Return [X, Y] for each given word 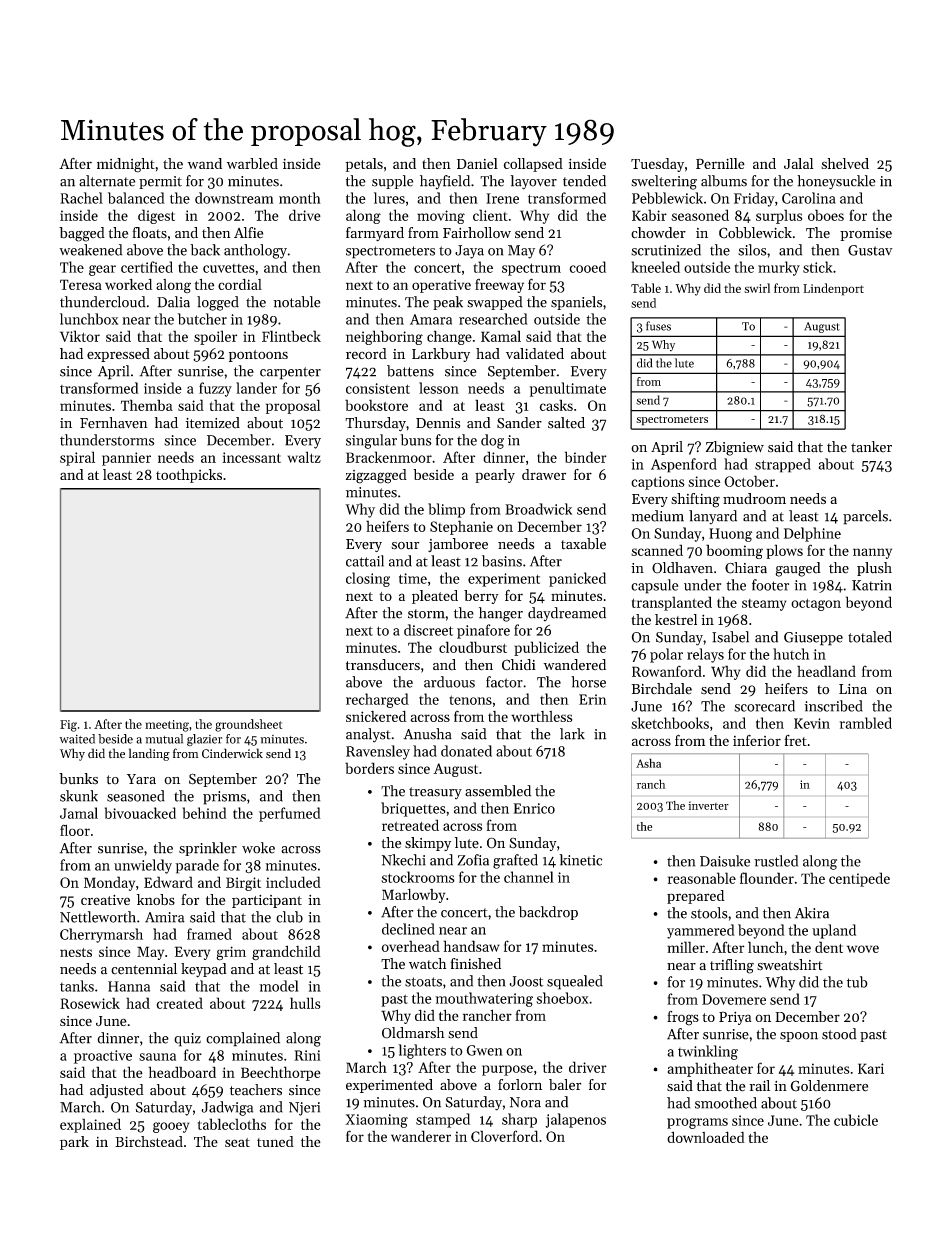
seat [237, 1142]
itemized [213, 423]
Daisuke [725, 861]
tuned [275, 1141]
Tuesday [657, 165]
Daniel [477, 163]
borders [369, 768]
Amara [431, 319]
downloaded [706, 1137]
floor [75, 830]
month [300, 198]
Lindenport [833, 289]
